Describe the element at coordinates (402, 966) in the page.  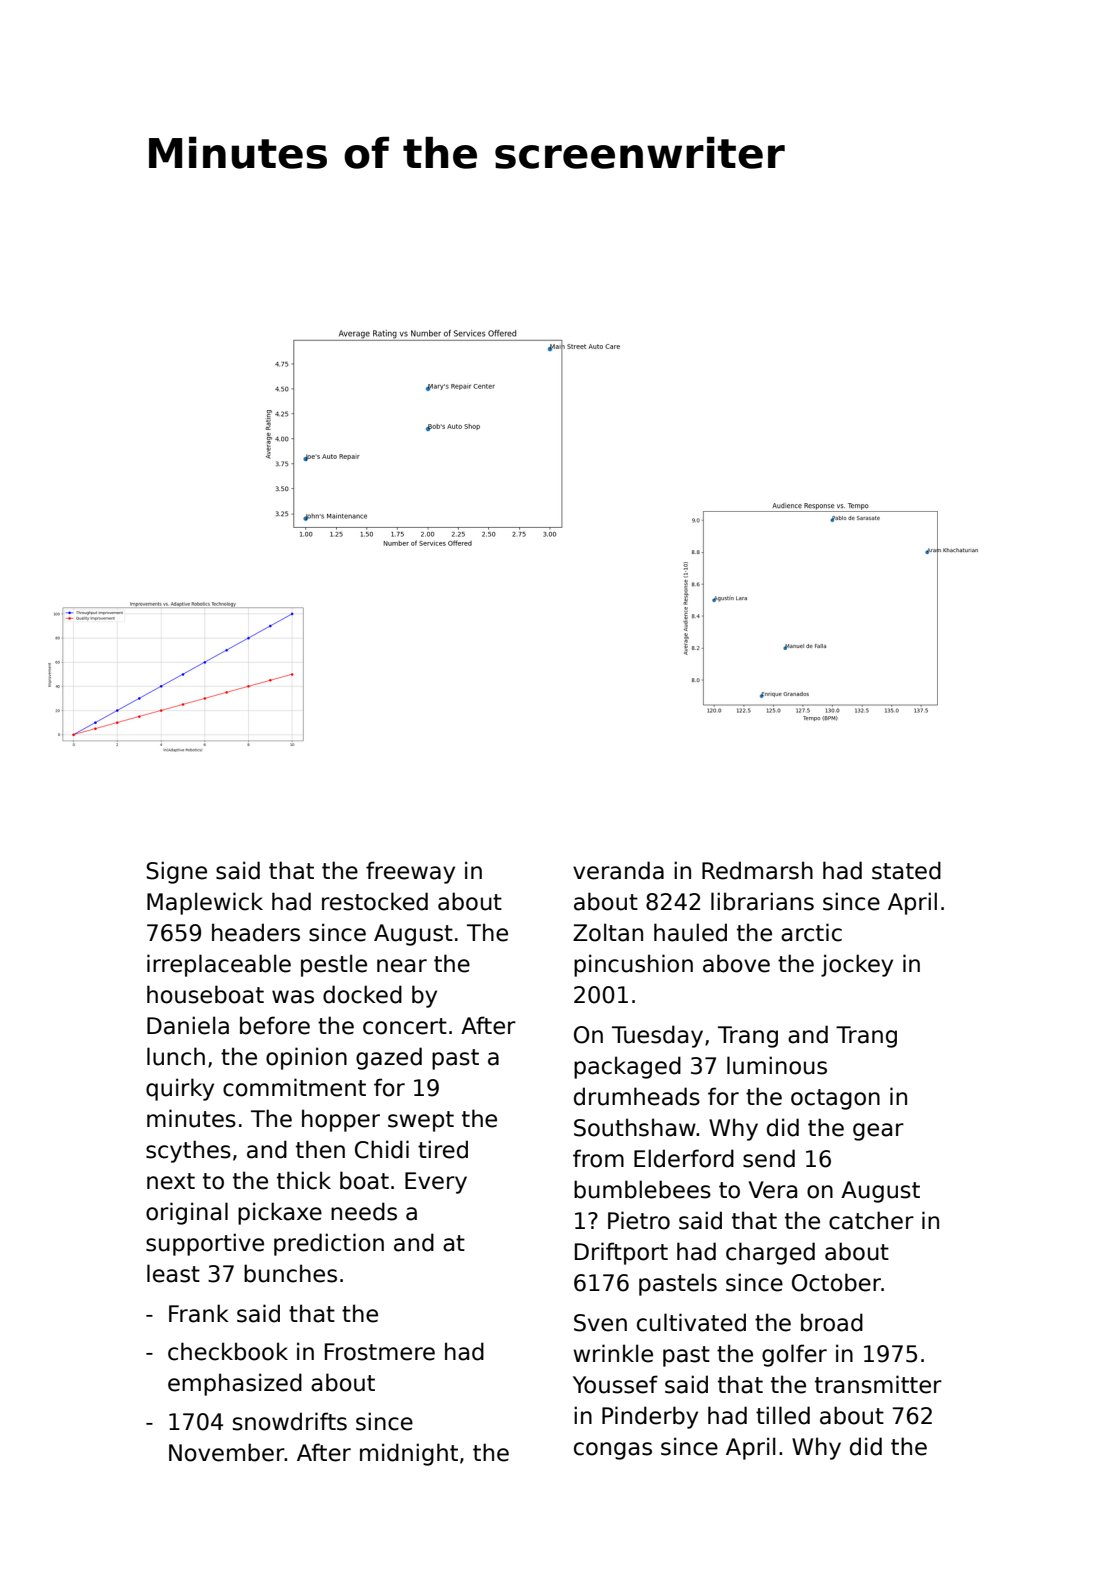
I see `near` at that location.
